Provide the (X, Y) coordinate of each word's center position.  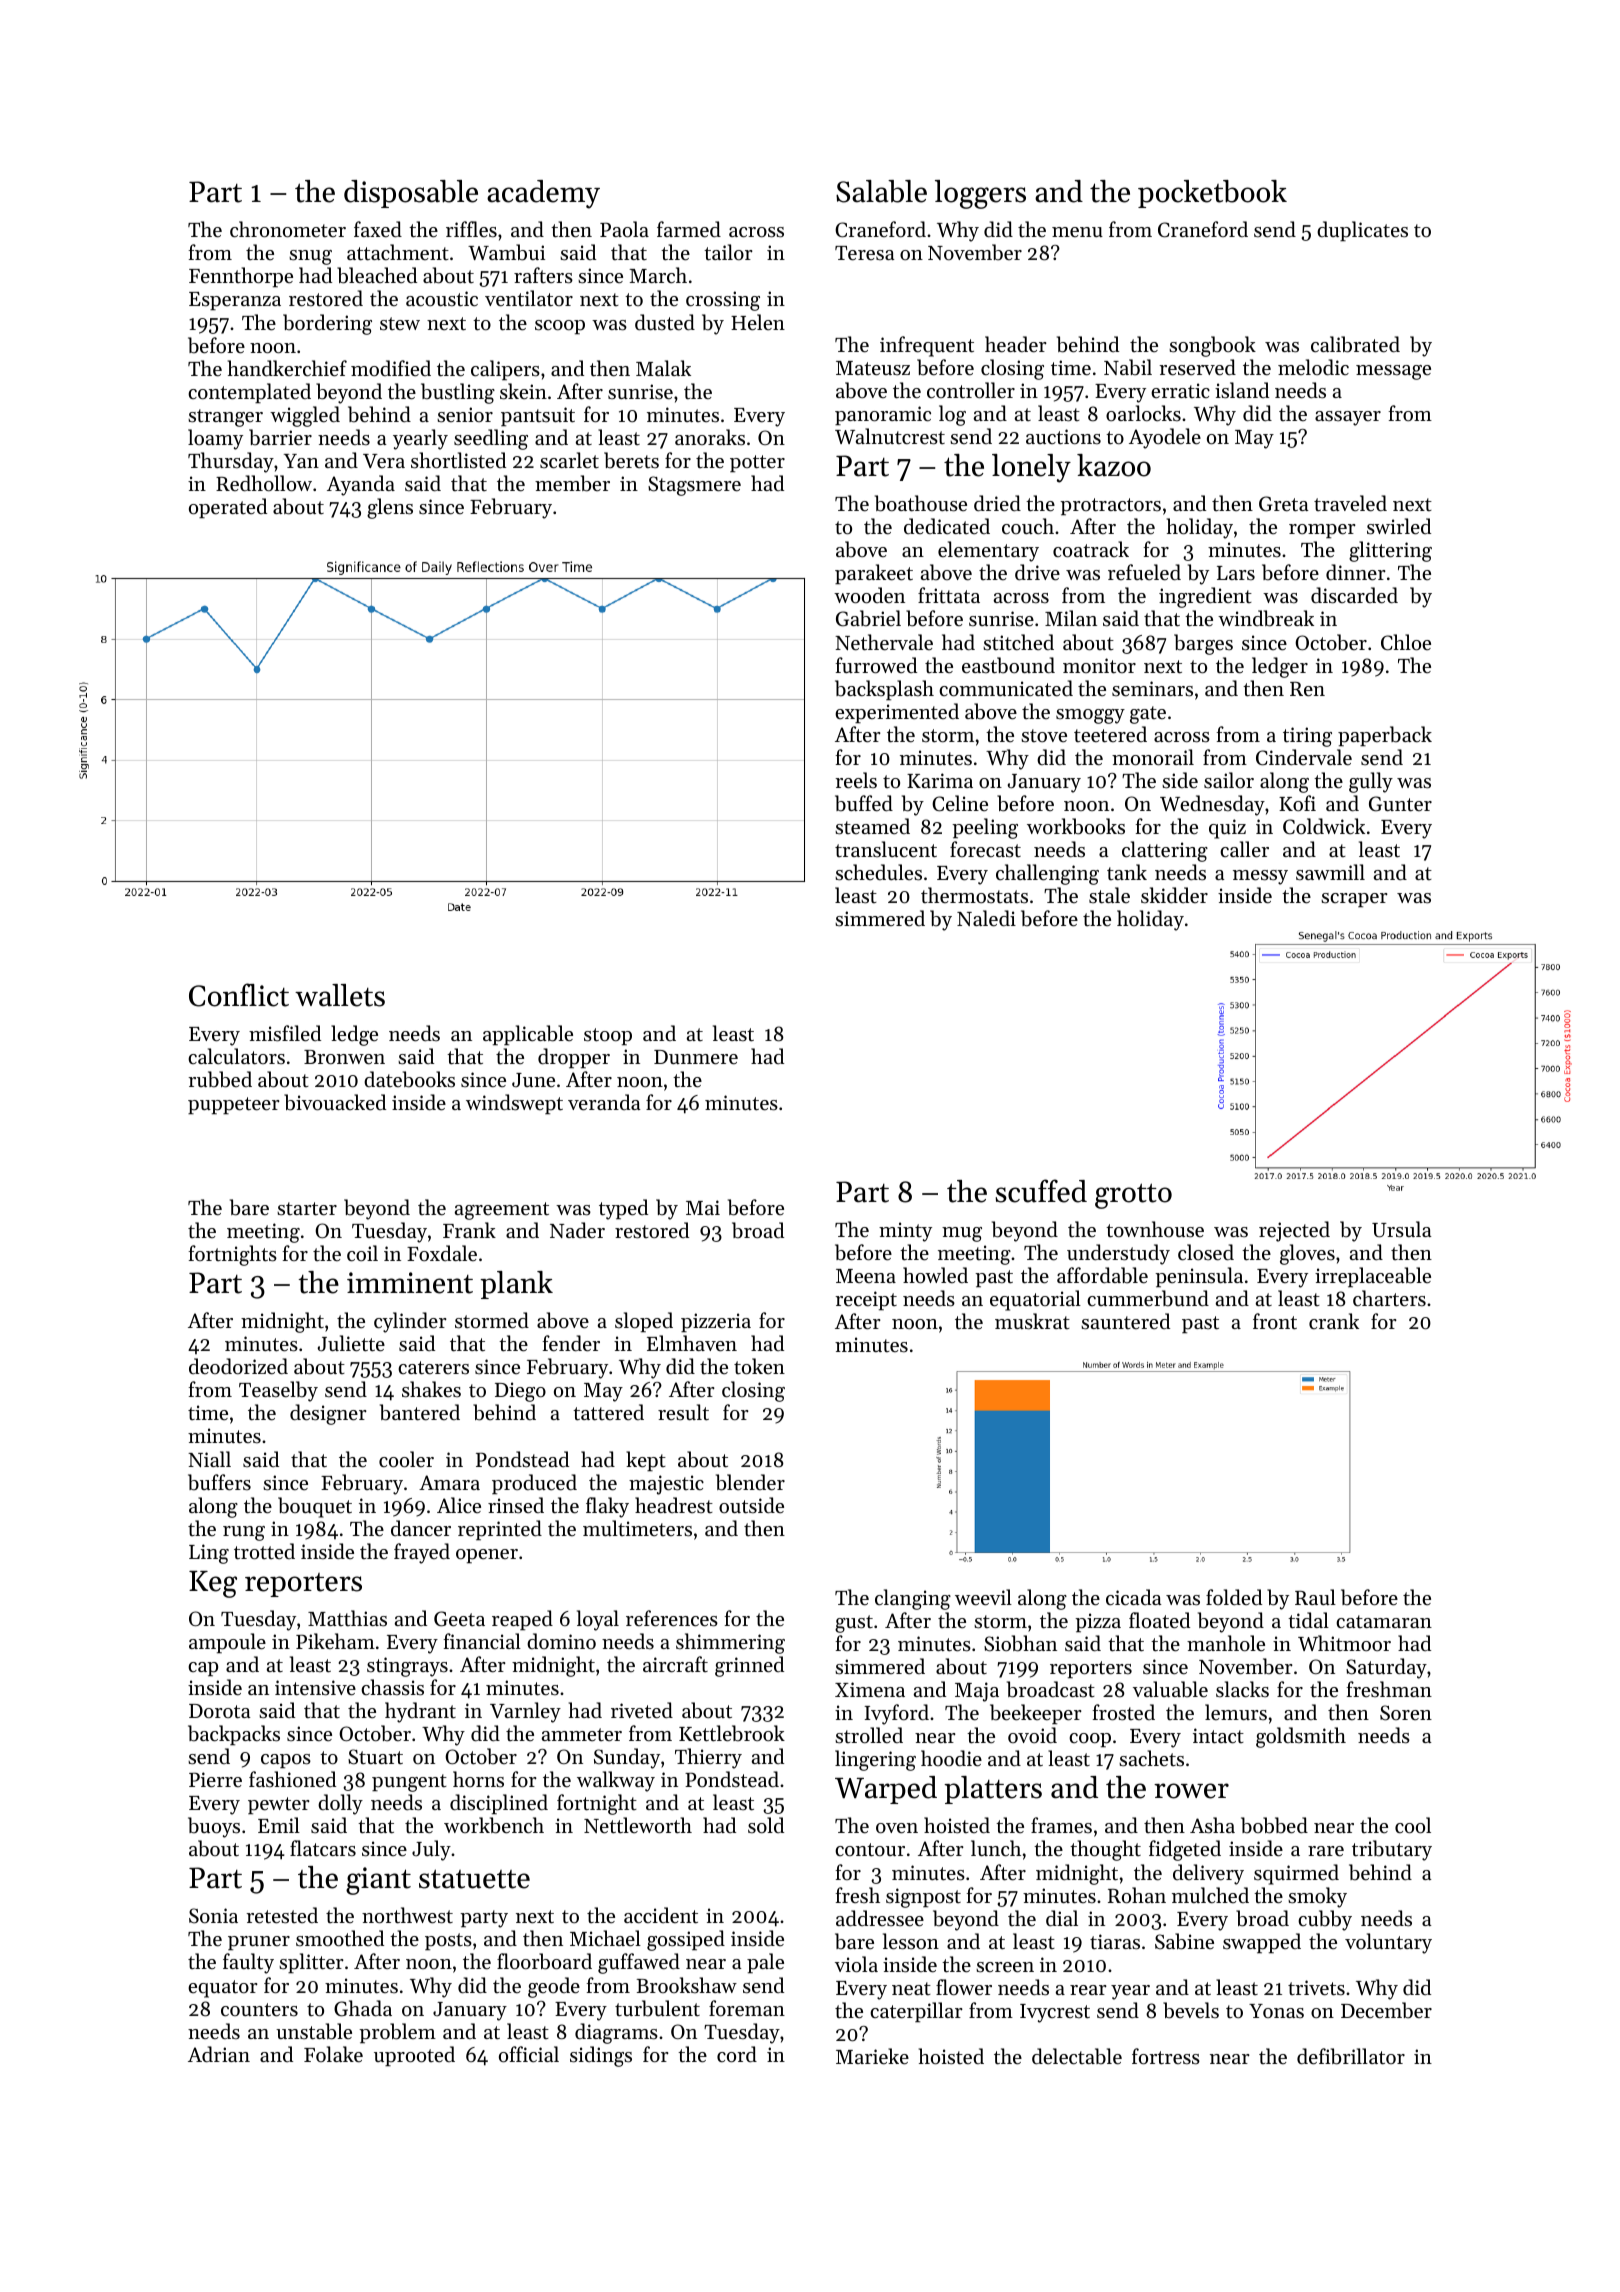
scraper (1354, 900)
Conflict (239, 995)
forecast (985, 849)
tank (1127, 872)
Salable (881, 191)
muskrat (1032, 1321)
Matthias (347, 1618)
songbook (1212, 346)
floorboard (544, 1961)
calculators (236, 1056)
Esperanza (235, 301)
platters (993, 1790)
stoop (608, 1037)
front (1275, 1321)
